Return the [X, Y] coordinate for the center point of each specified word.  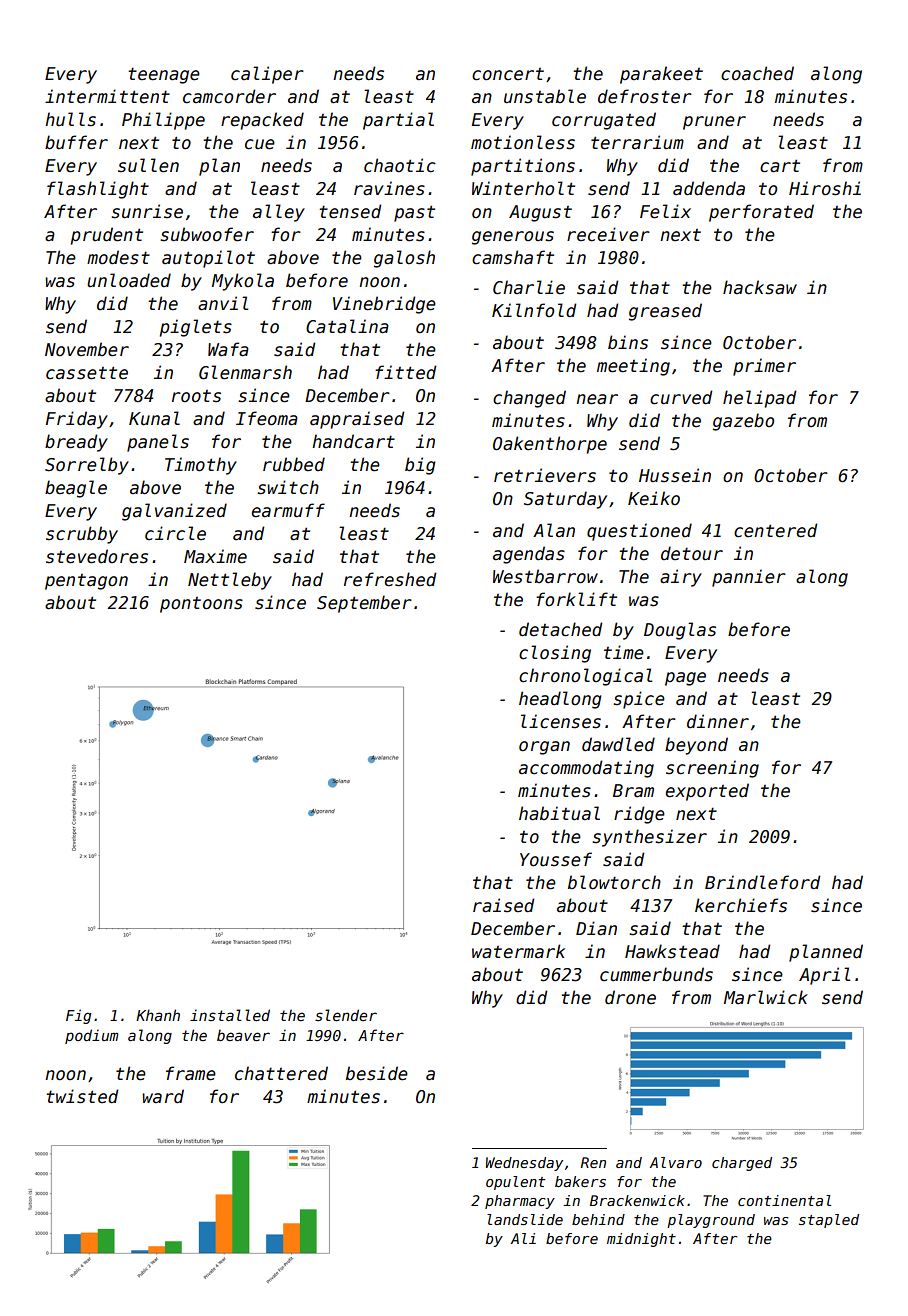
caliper [267, 75]
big [420, 466]
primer [764, 367]
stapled [829, 1221]
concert [508, 74]
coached [757, 73]
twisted [82, 1096]
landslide [525, 1219]
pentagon [86, 582]
